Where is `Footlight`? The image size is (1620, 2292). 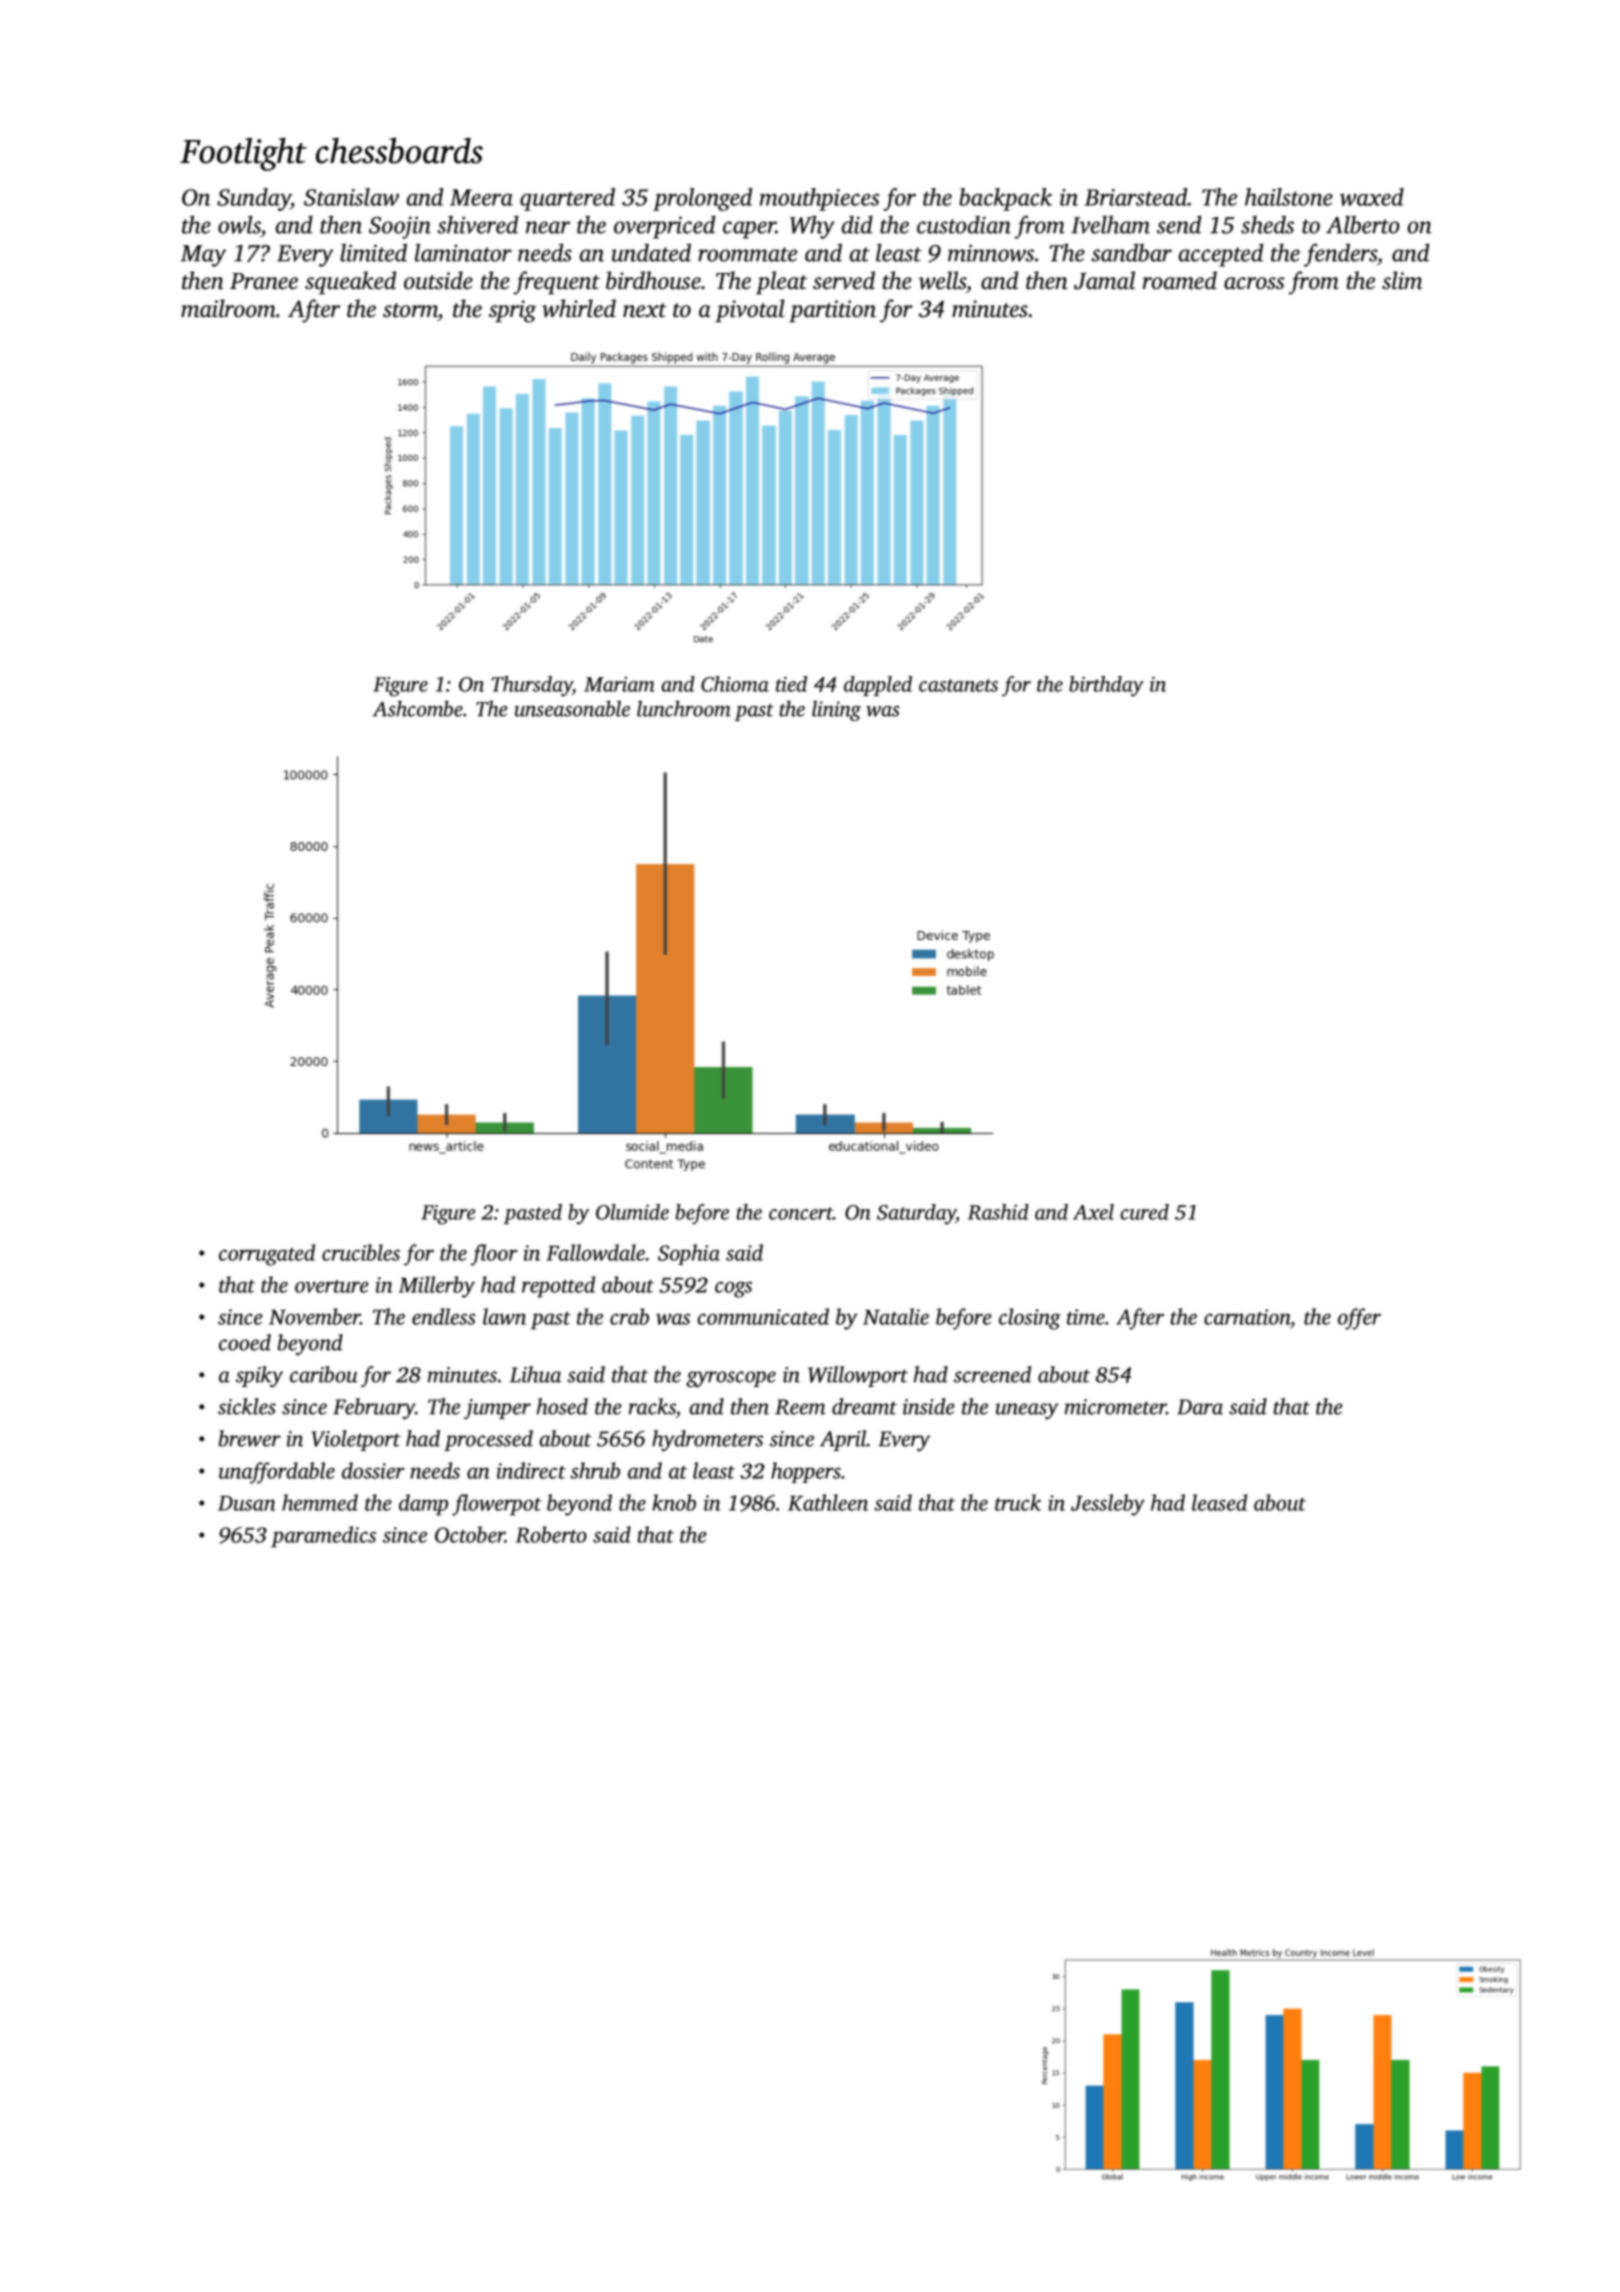
Footlight is located at coordinates (243, 154).
